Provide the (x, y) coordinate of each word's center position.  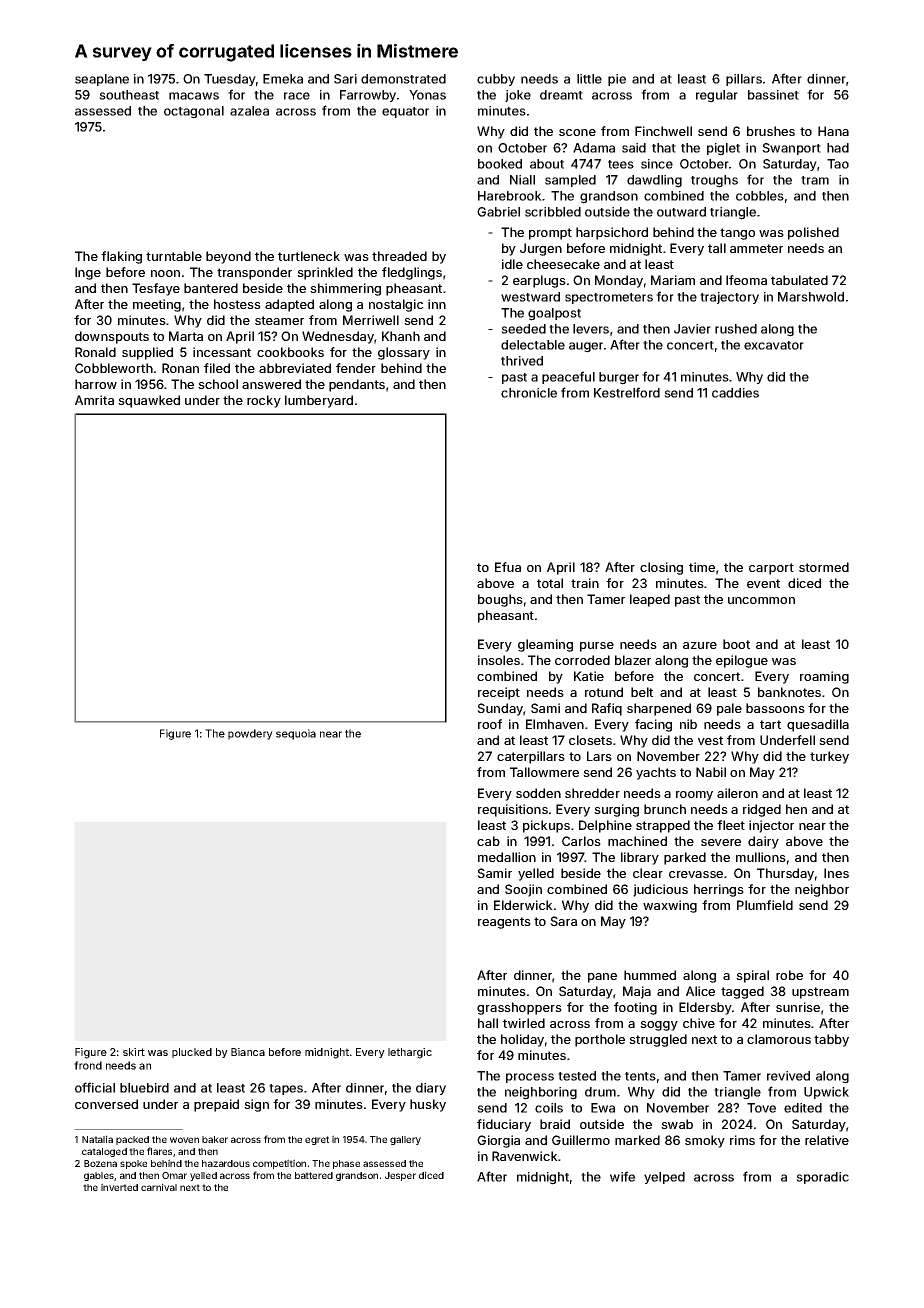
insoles (499, 660)
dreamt (561, 95)
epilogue (742, 661)
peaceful (568, 377)
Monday (619, 281)
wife (622, 1176)
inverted (119, 1187)
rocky (264, 401)
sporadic (822, 1178)
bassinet (773, 95)
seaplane (102, 80)
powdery (250, 734)
